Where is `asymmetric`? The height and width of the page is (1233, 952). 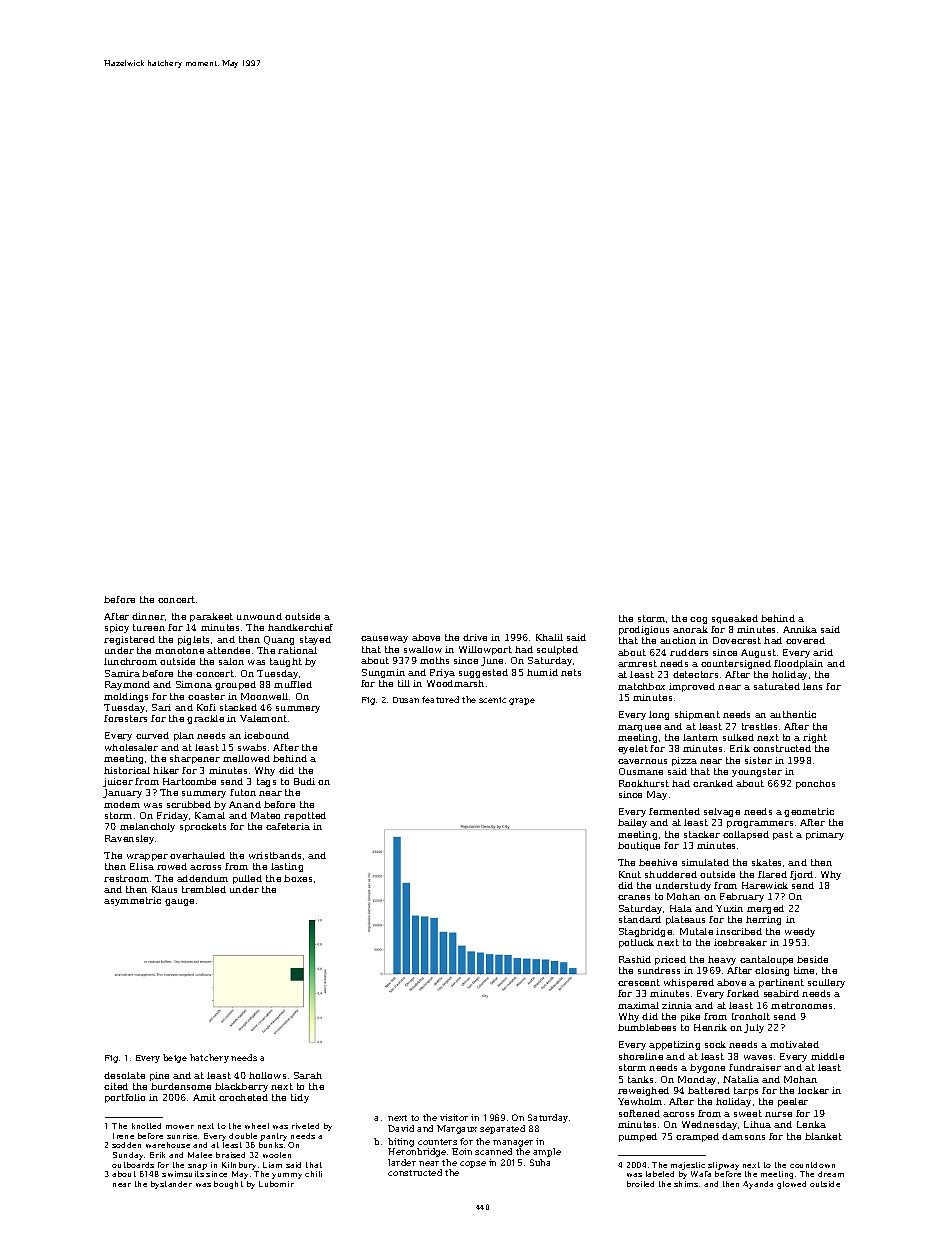
asymmetric is located at coordinates (132, 901).
